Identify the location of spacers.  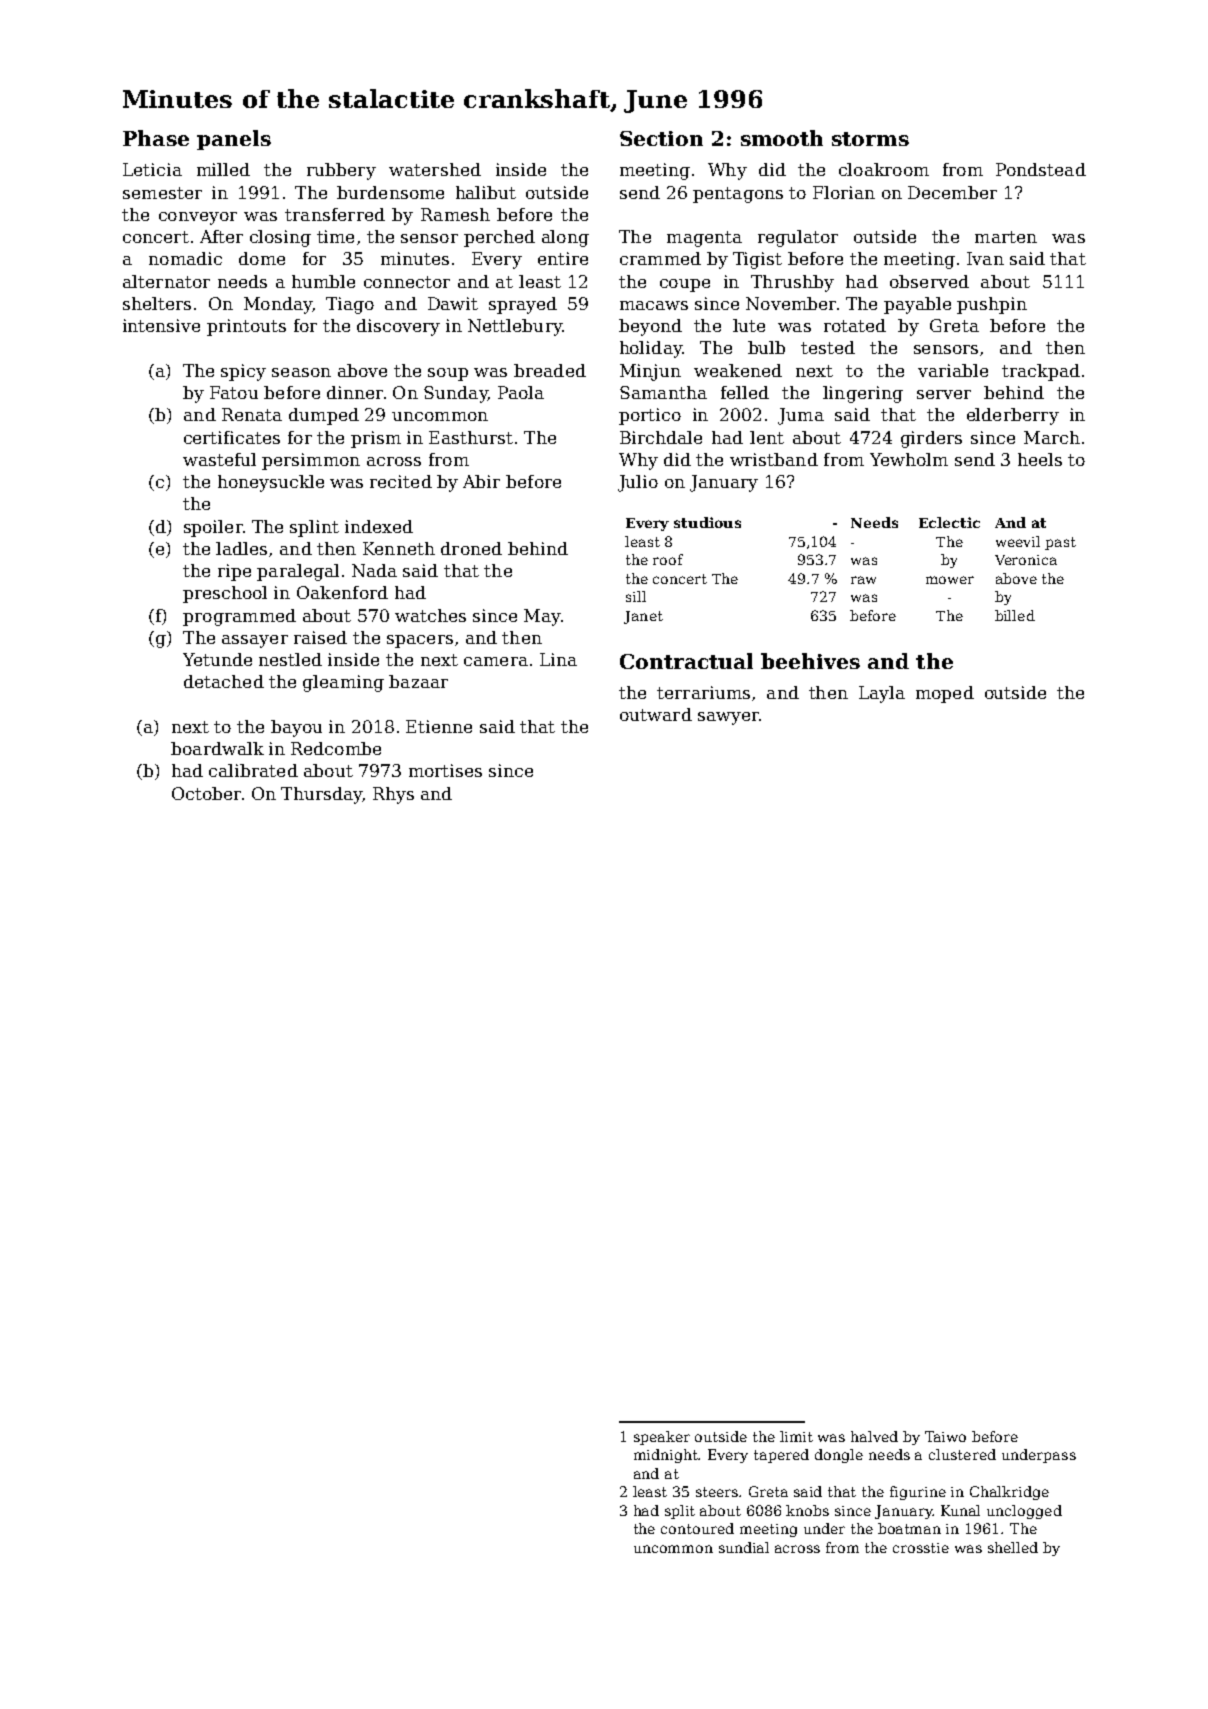
(420, 641).
